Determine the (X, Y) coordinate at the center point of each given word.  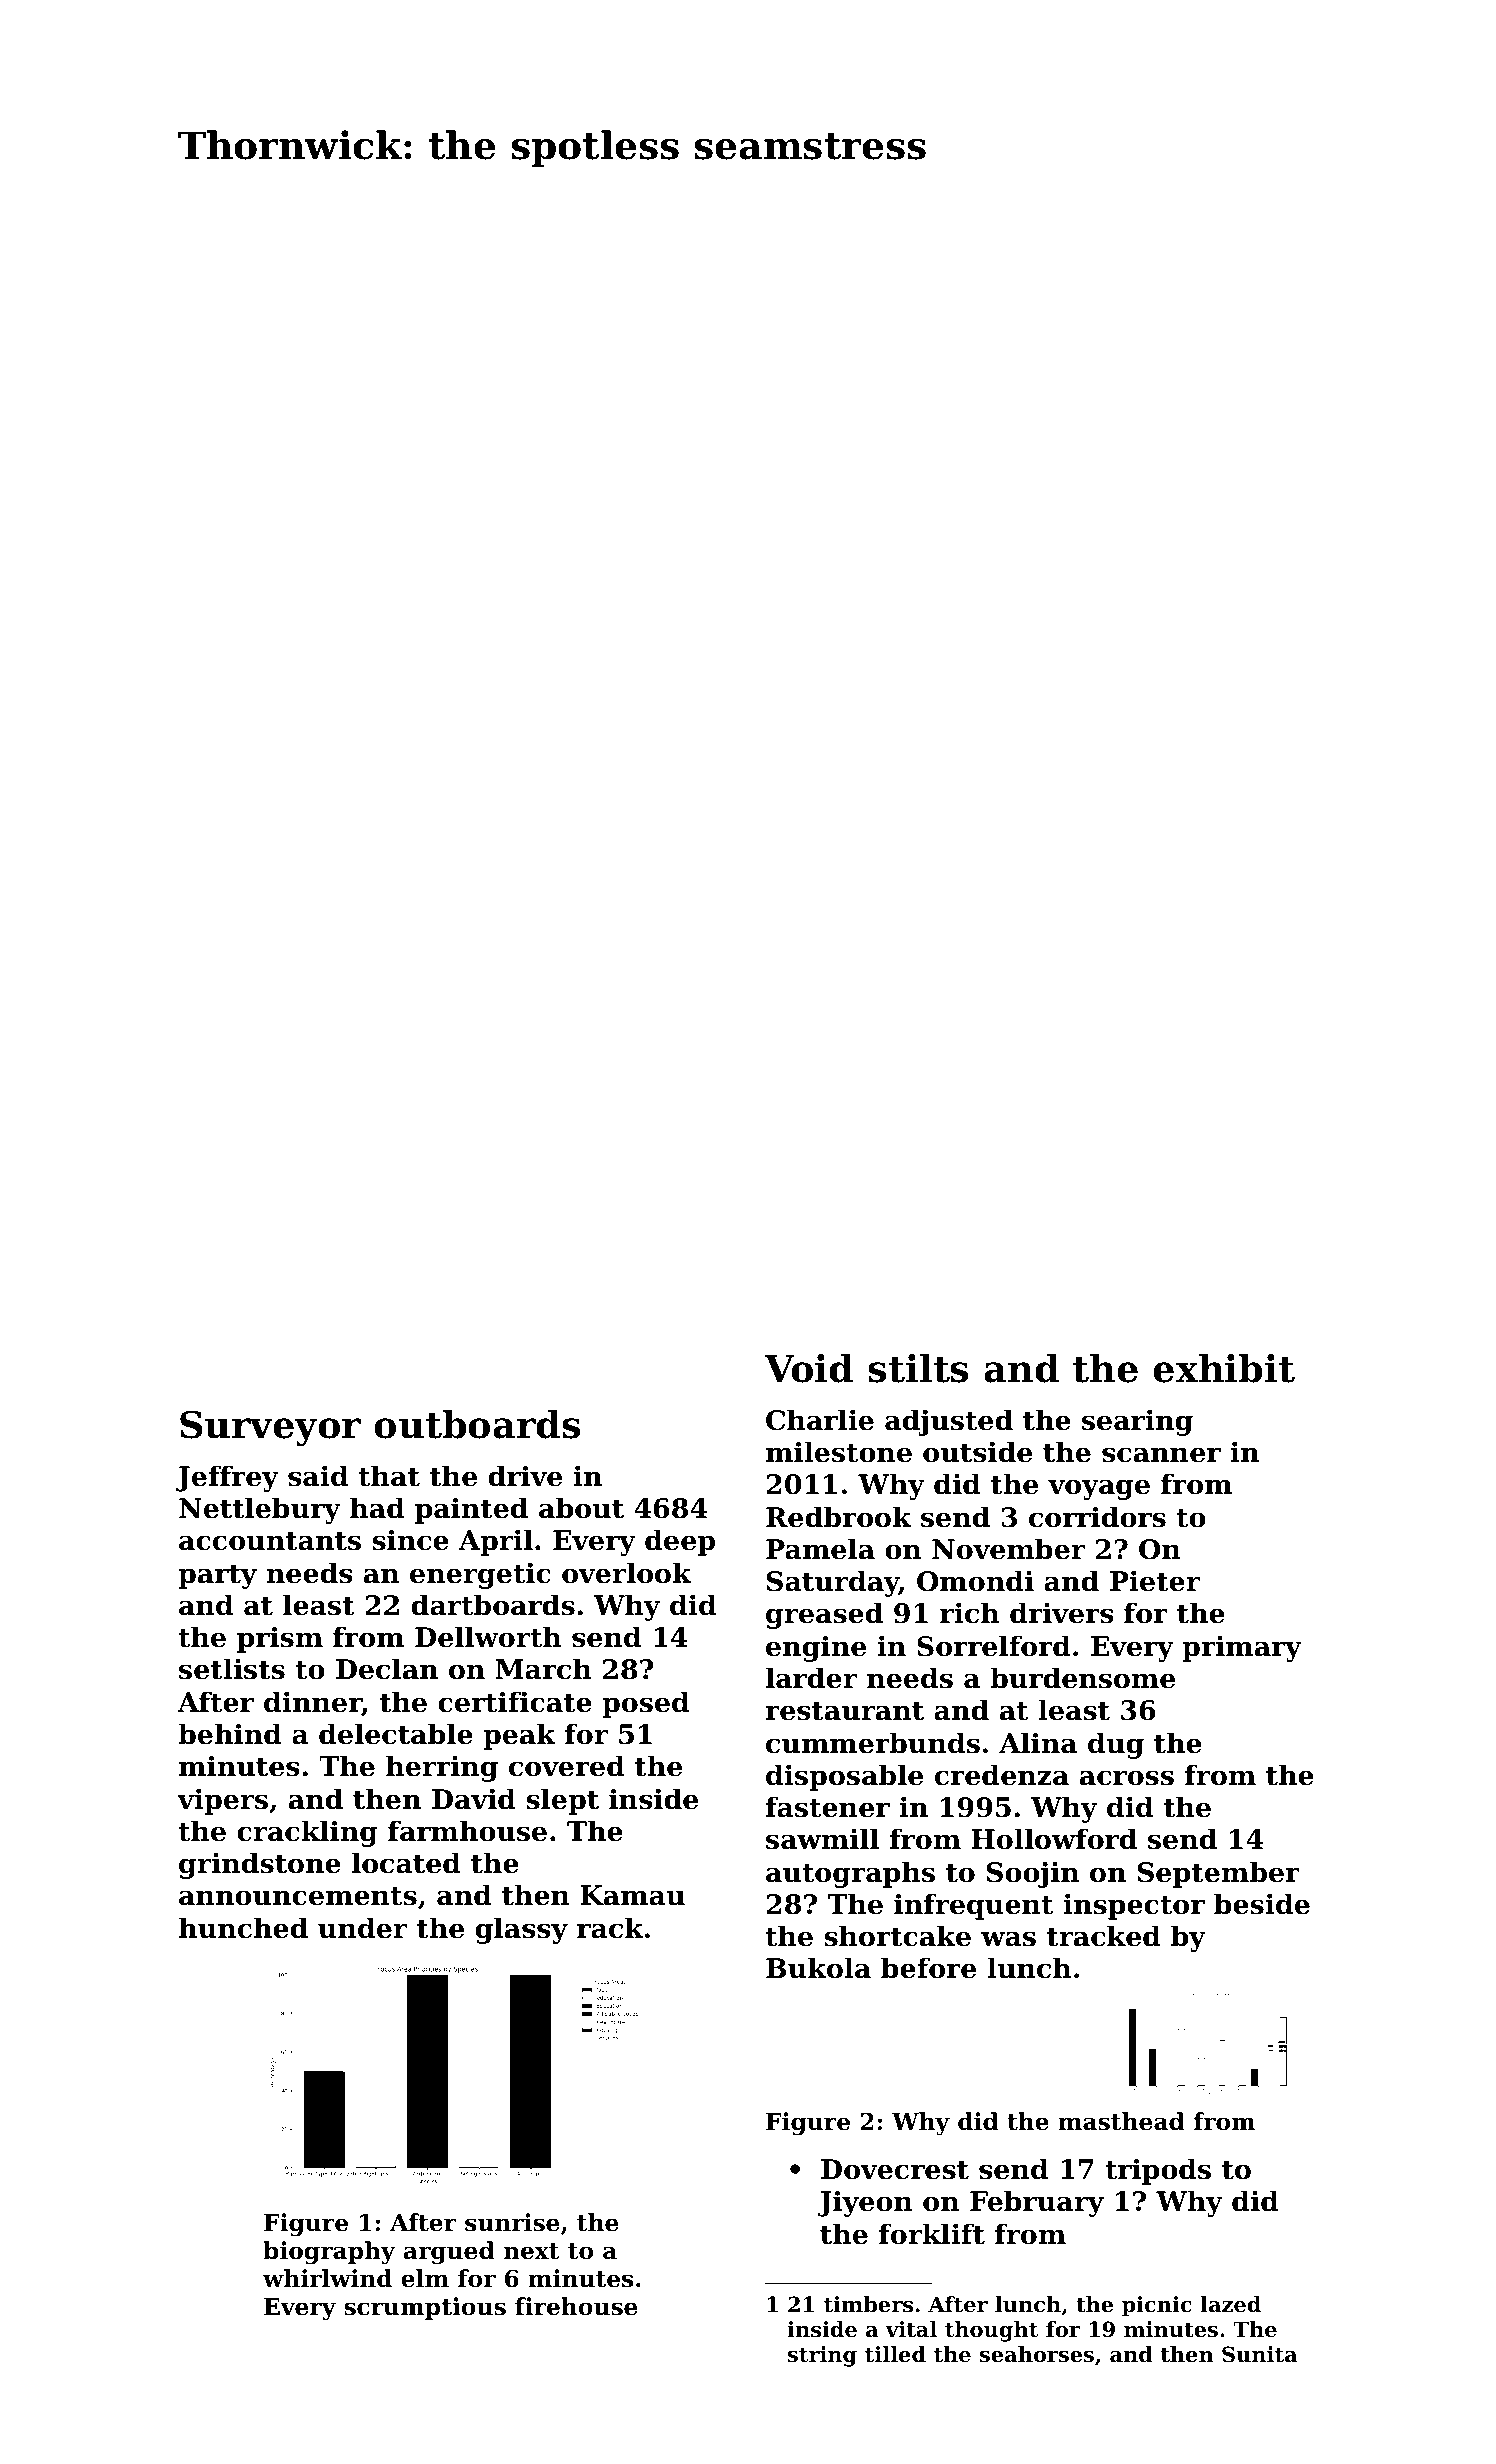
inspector (1134, 1906)
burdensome (1082, 1678)
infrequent (973, 1906)
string (822, 2356)
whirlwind (327, 2278)
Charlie (820, 1420)
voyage (1099, 1489)
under (362, 1928)
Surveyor (270, 1428)
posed (645, 1704)
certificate (515, 1702)
